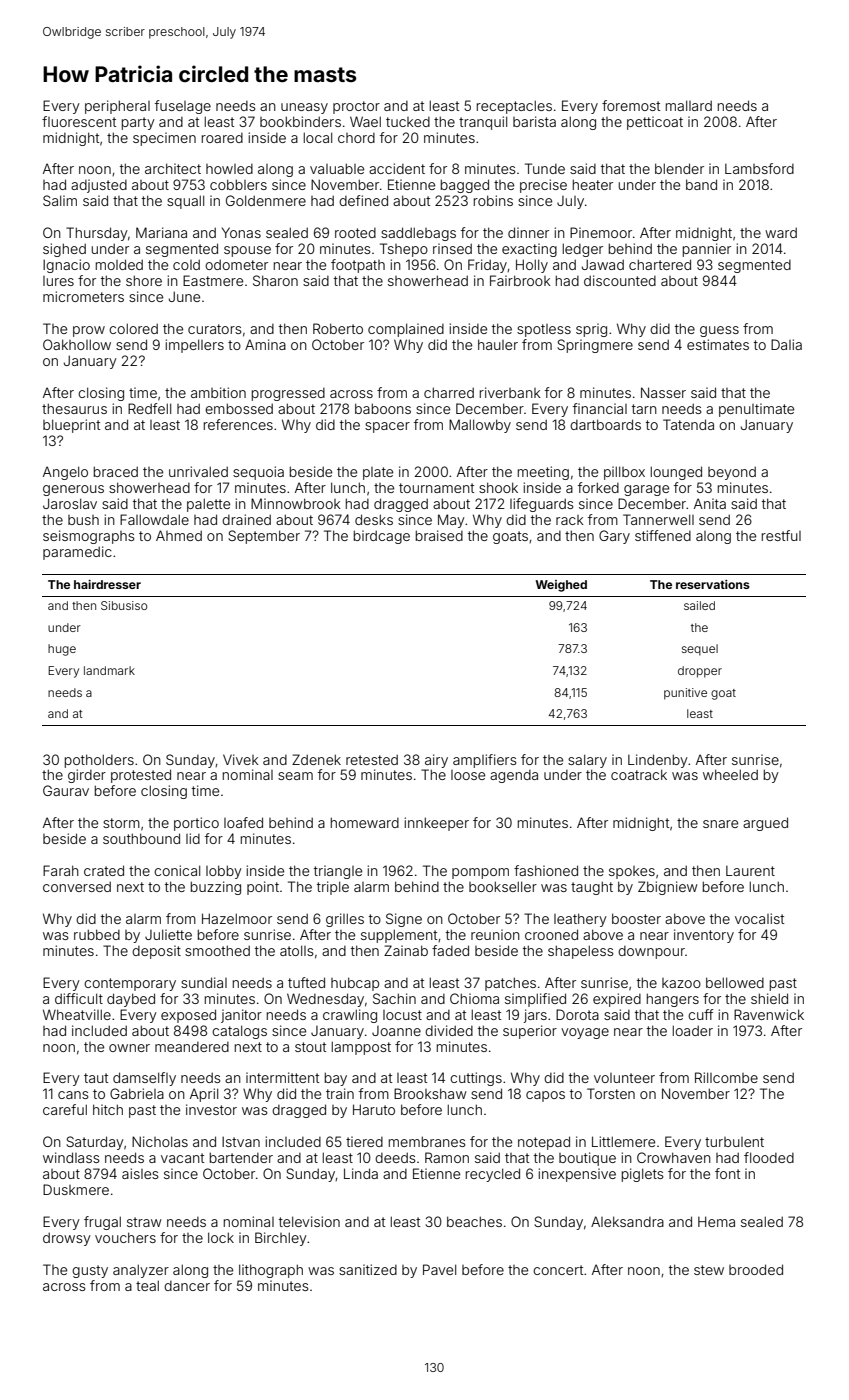 The image size is (849, 1400). I want to click on Signe, so click(404, 920).
